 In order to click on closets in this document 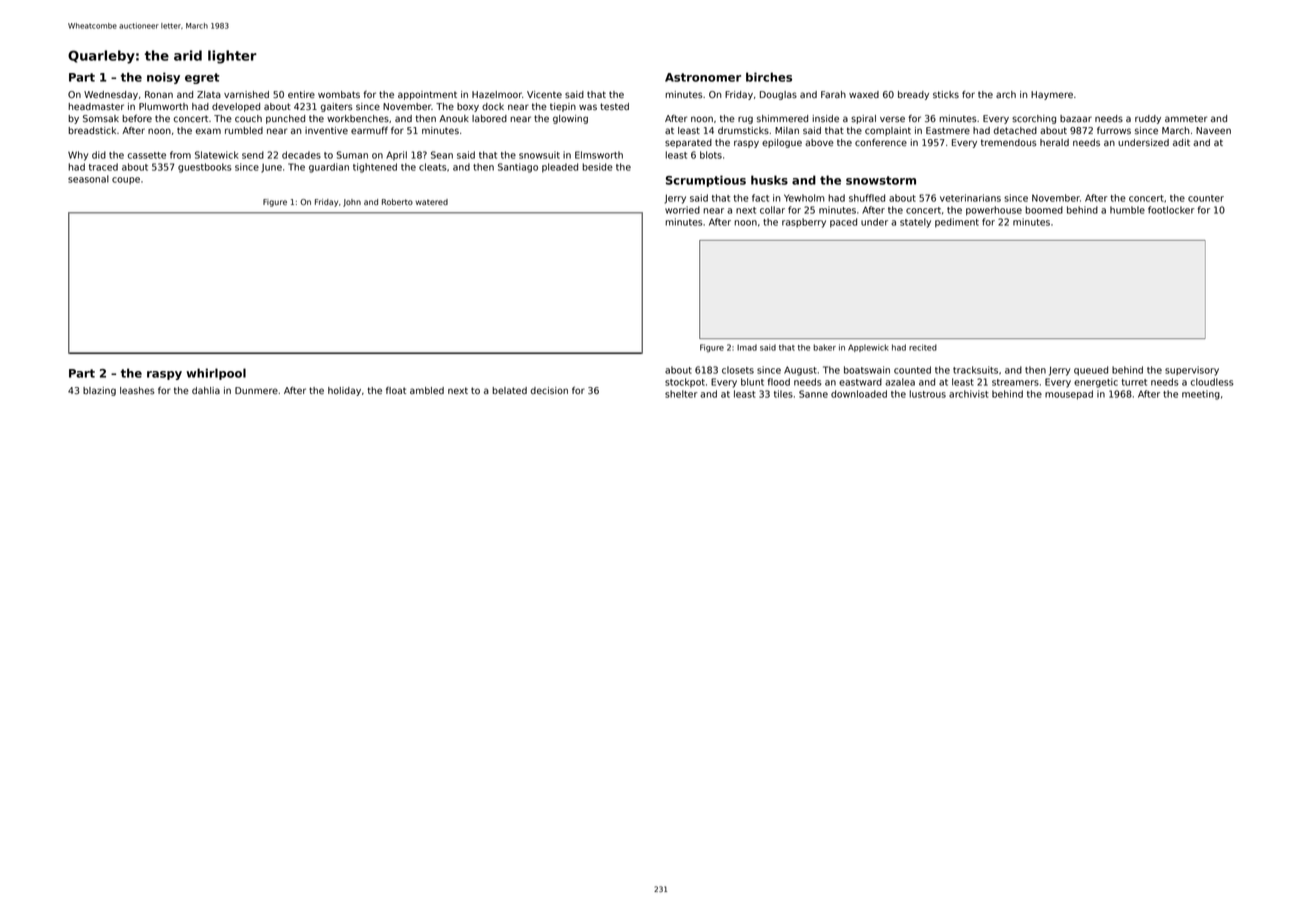, I will do `click(738, 370)`.
